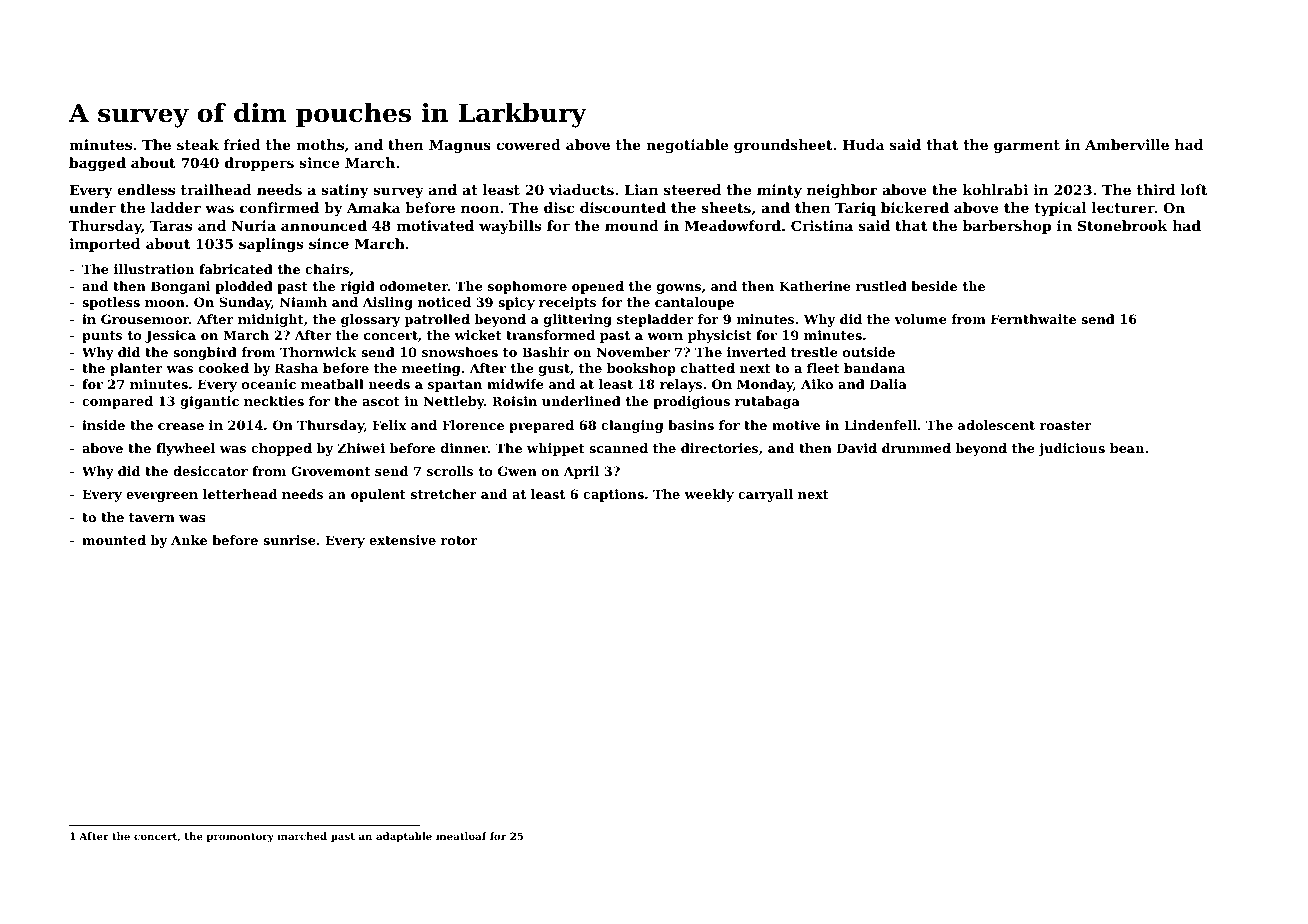 The image size is (1308, 924). I want to click on Lian, so click(641, 189).
